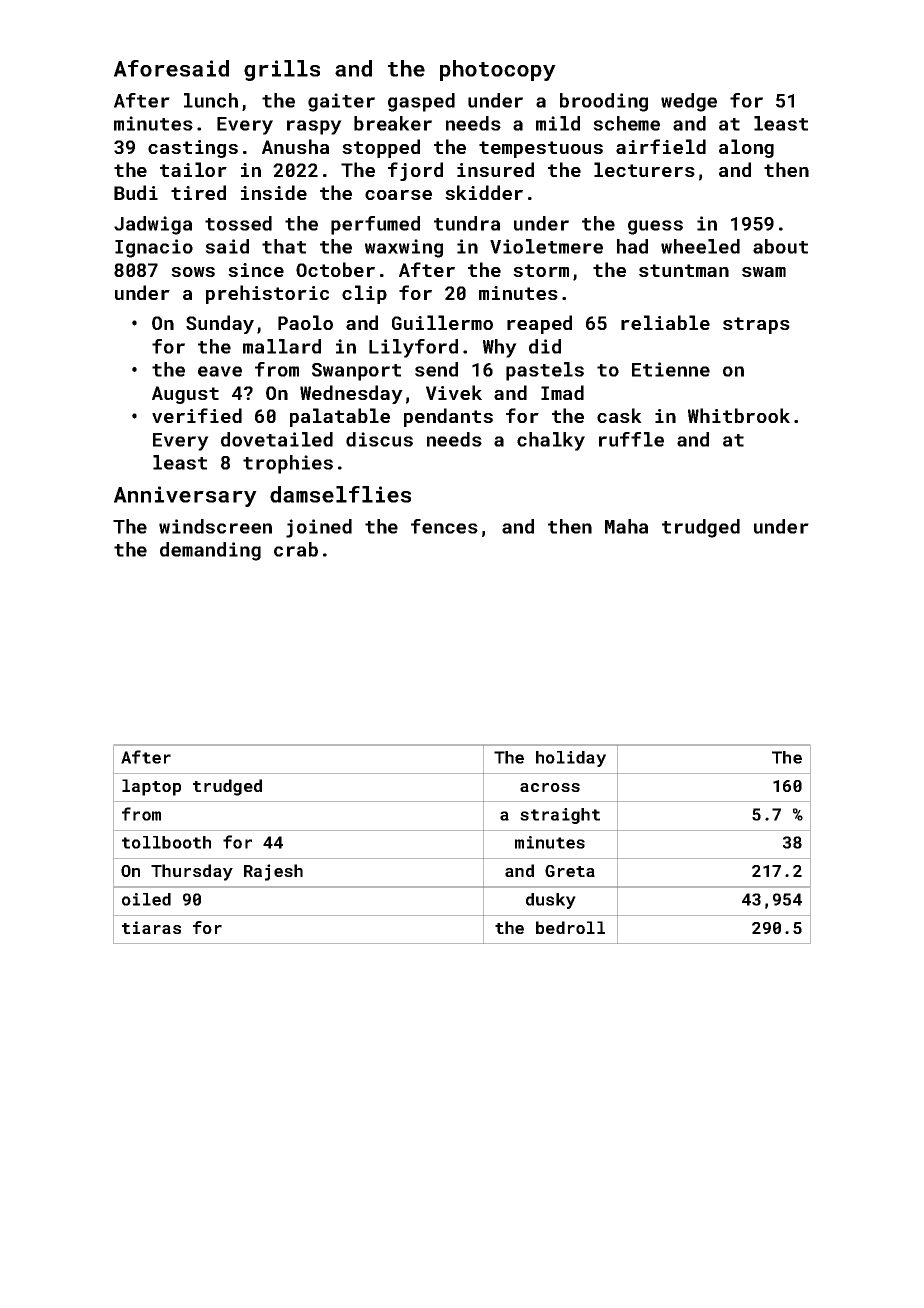 The width and height of the screenshot is (924, 1308). Describe the element at coordinates (151, 787) in the screenshot. I see `laptop` at that location.
